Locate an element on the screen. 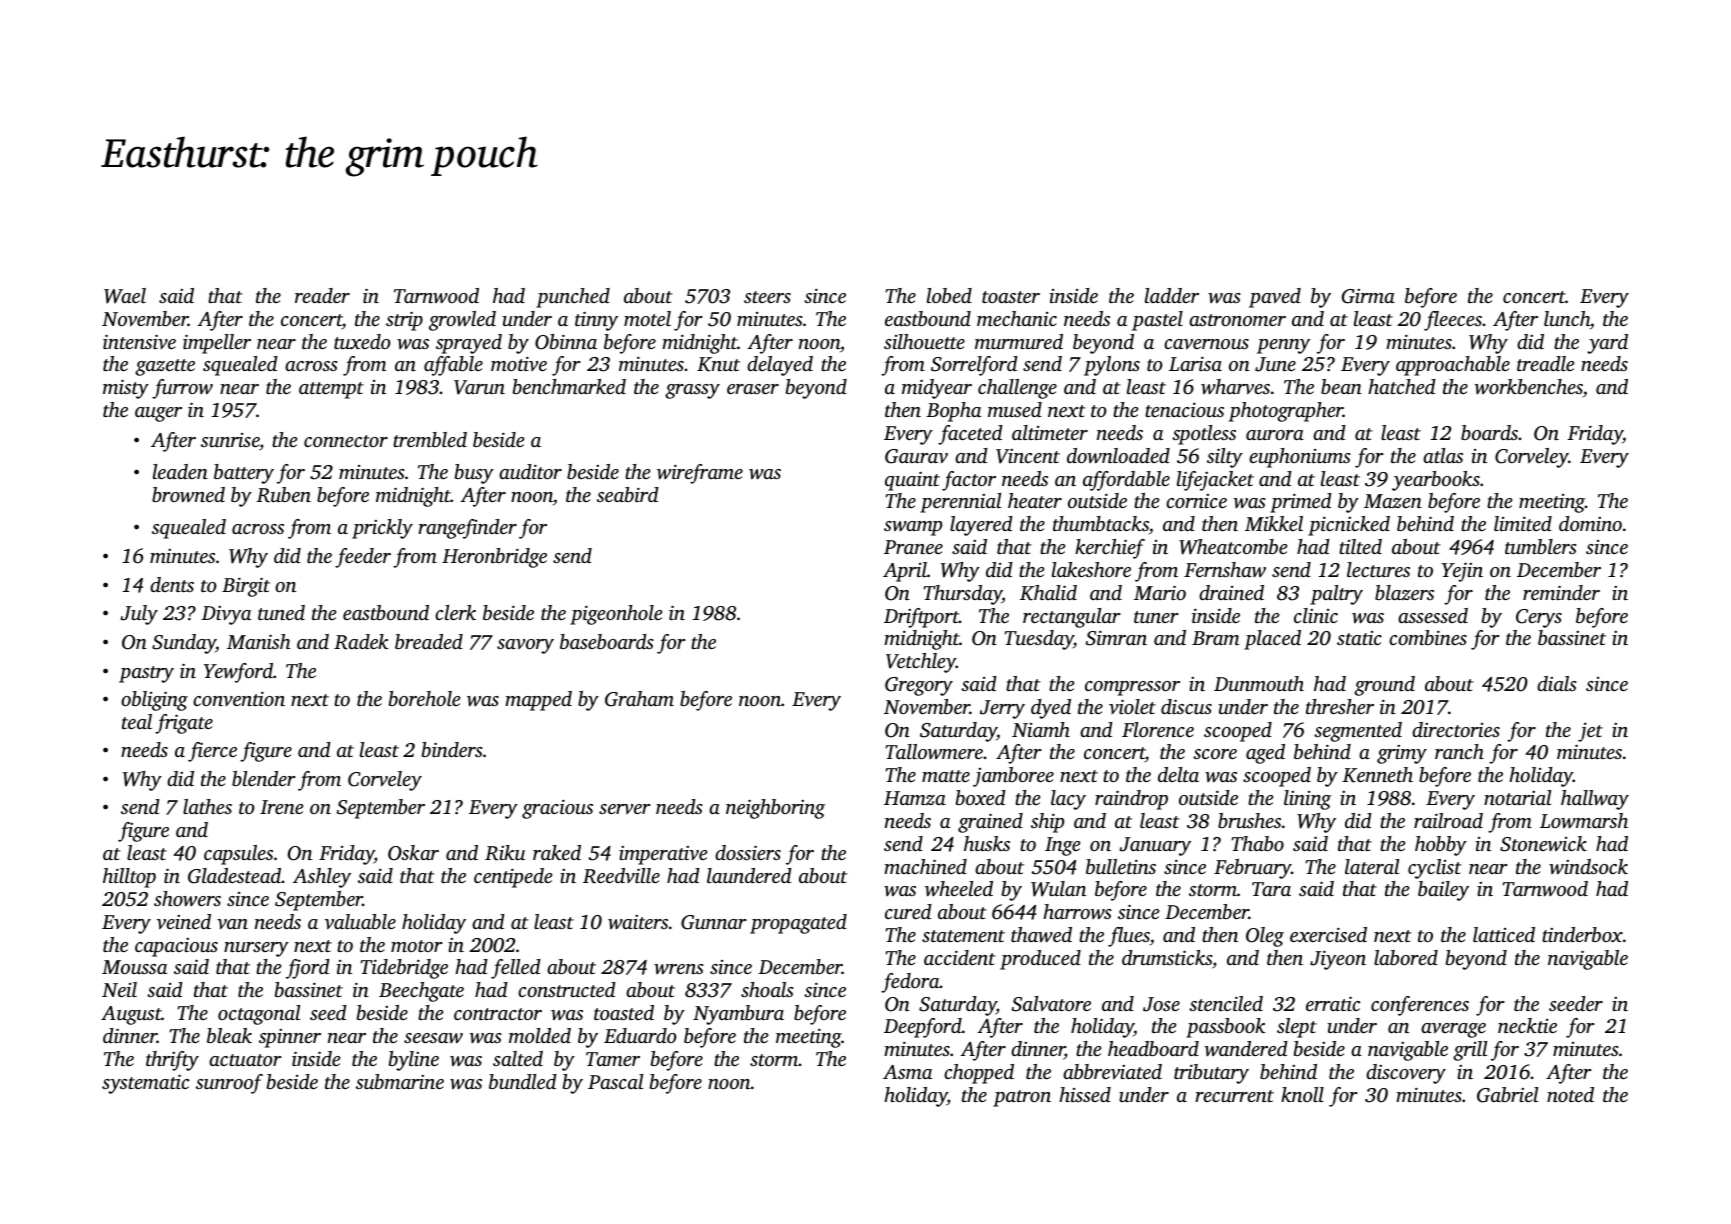  ground is located at coordinates (1384, 686).
